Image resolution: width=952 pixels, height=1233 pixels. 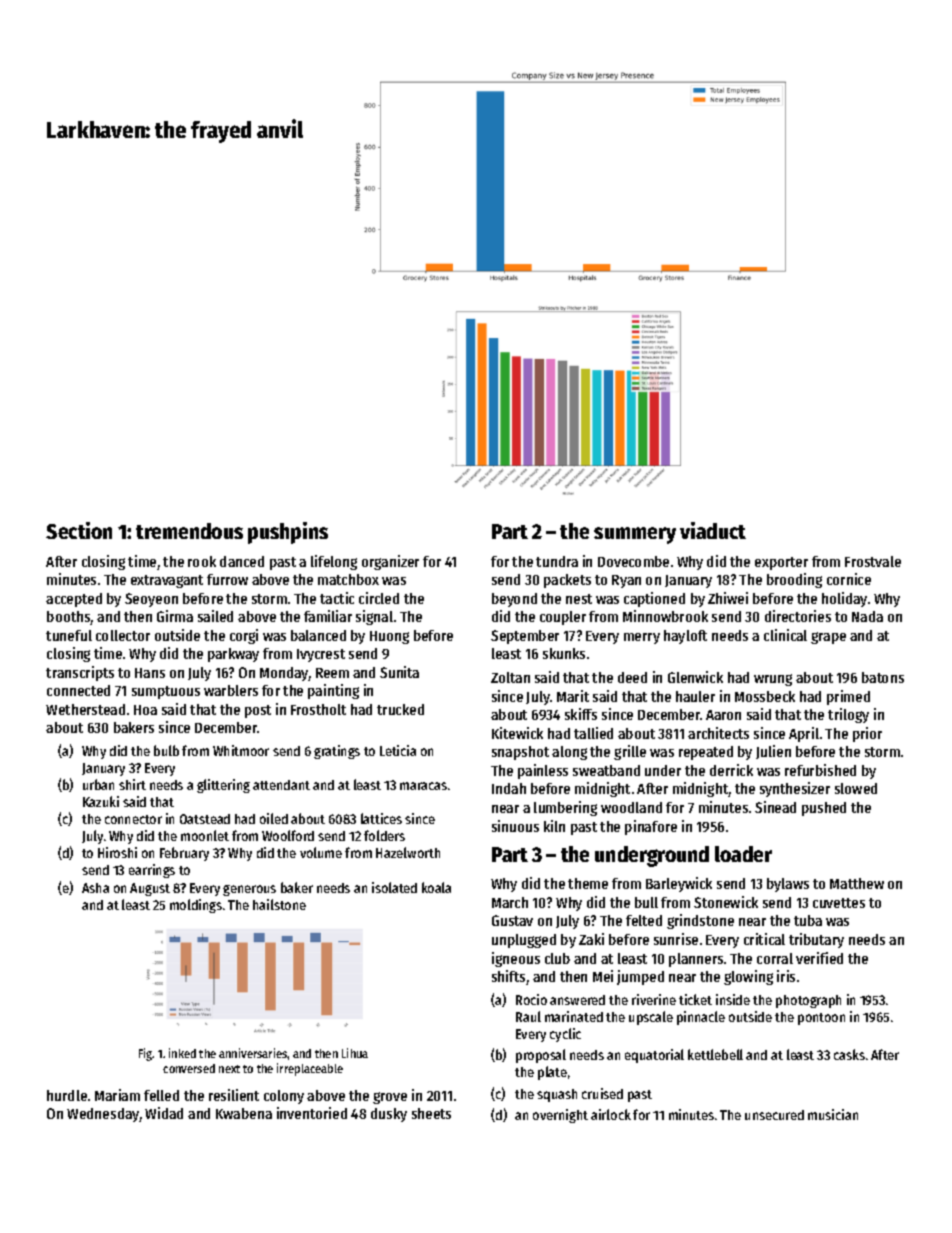 What do you see at coordinates (560, 1116) in the screenshot?
I see `overnight` at bounding box center [560, 1116].
